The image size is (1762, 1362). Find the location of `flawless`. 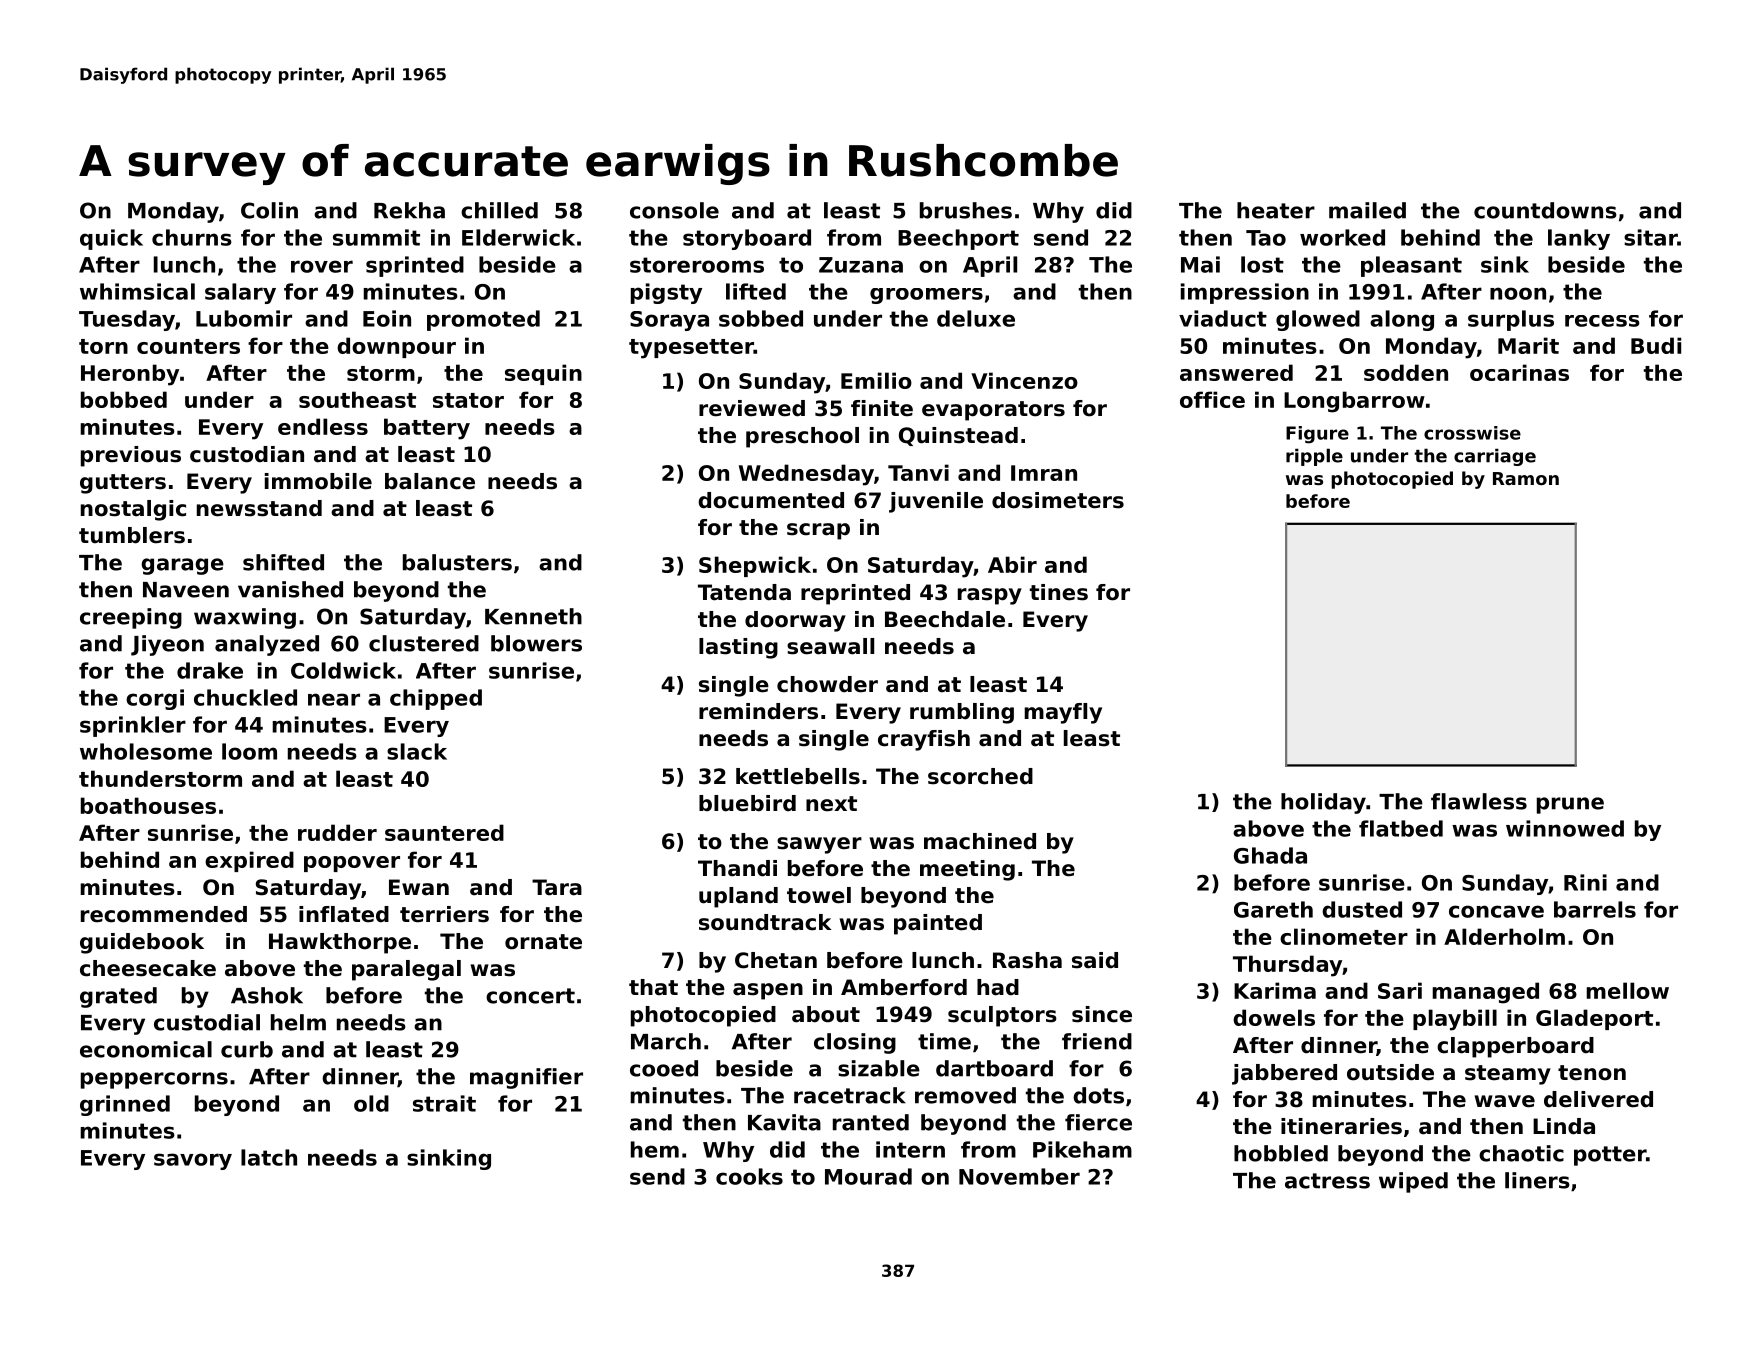

flawless is located at coordinates (1479, 801).
